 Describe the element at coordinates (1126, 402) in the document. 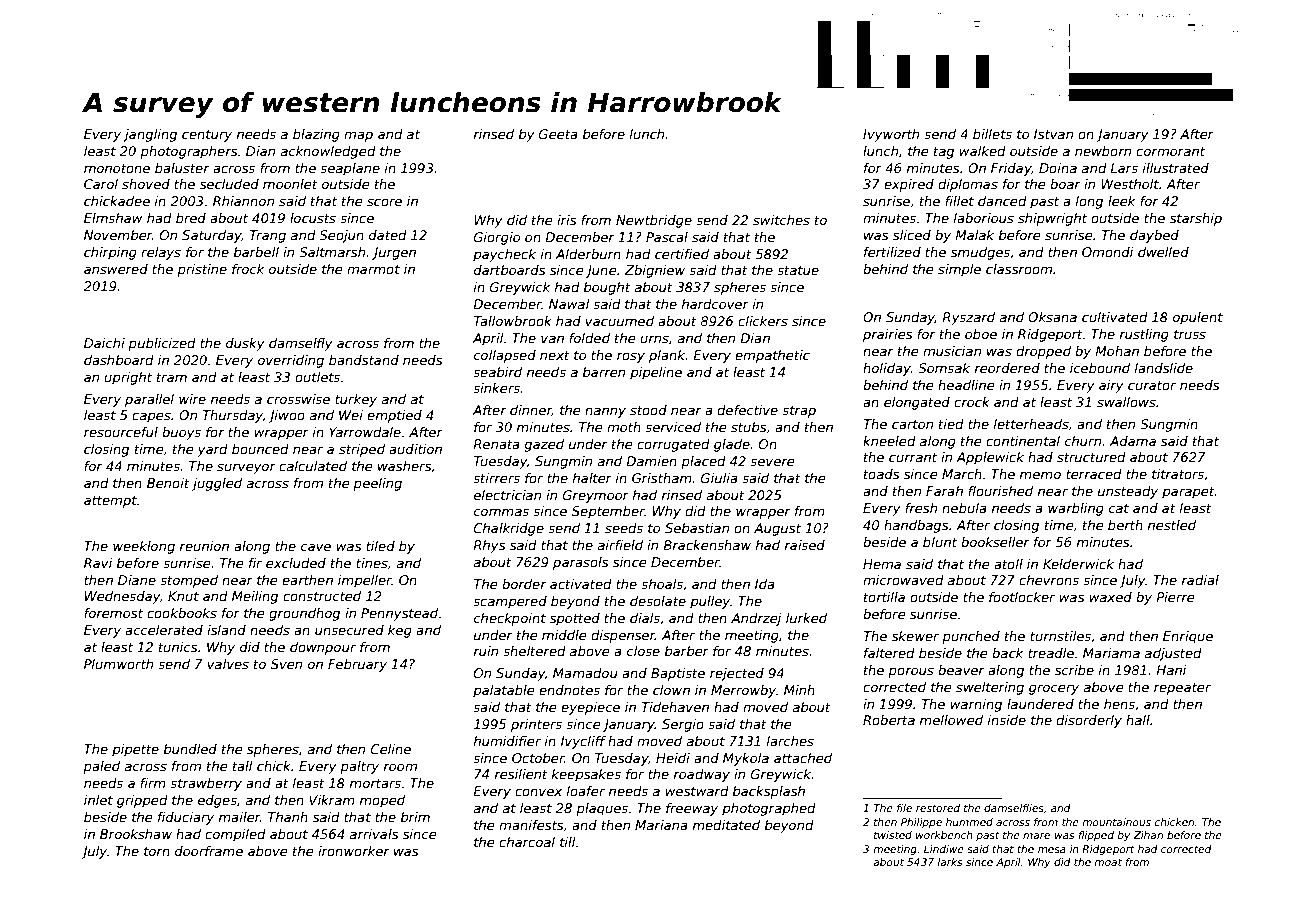

I see `swallows` at that location.
